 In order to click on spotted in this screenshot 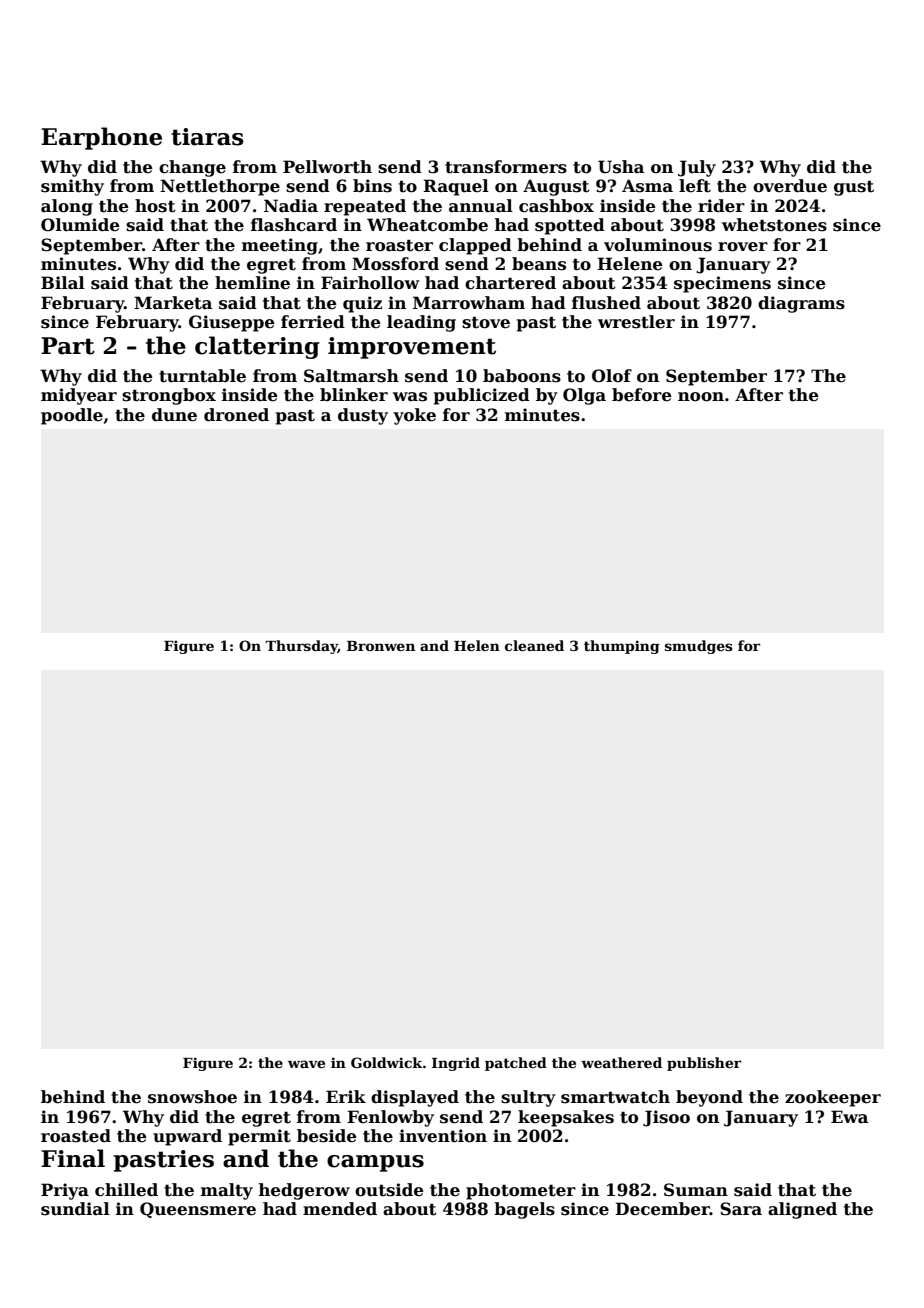, I will do `click(570, 226)`.
